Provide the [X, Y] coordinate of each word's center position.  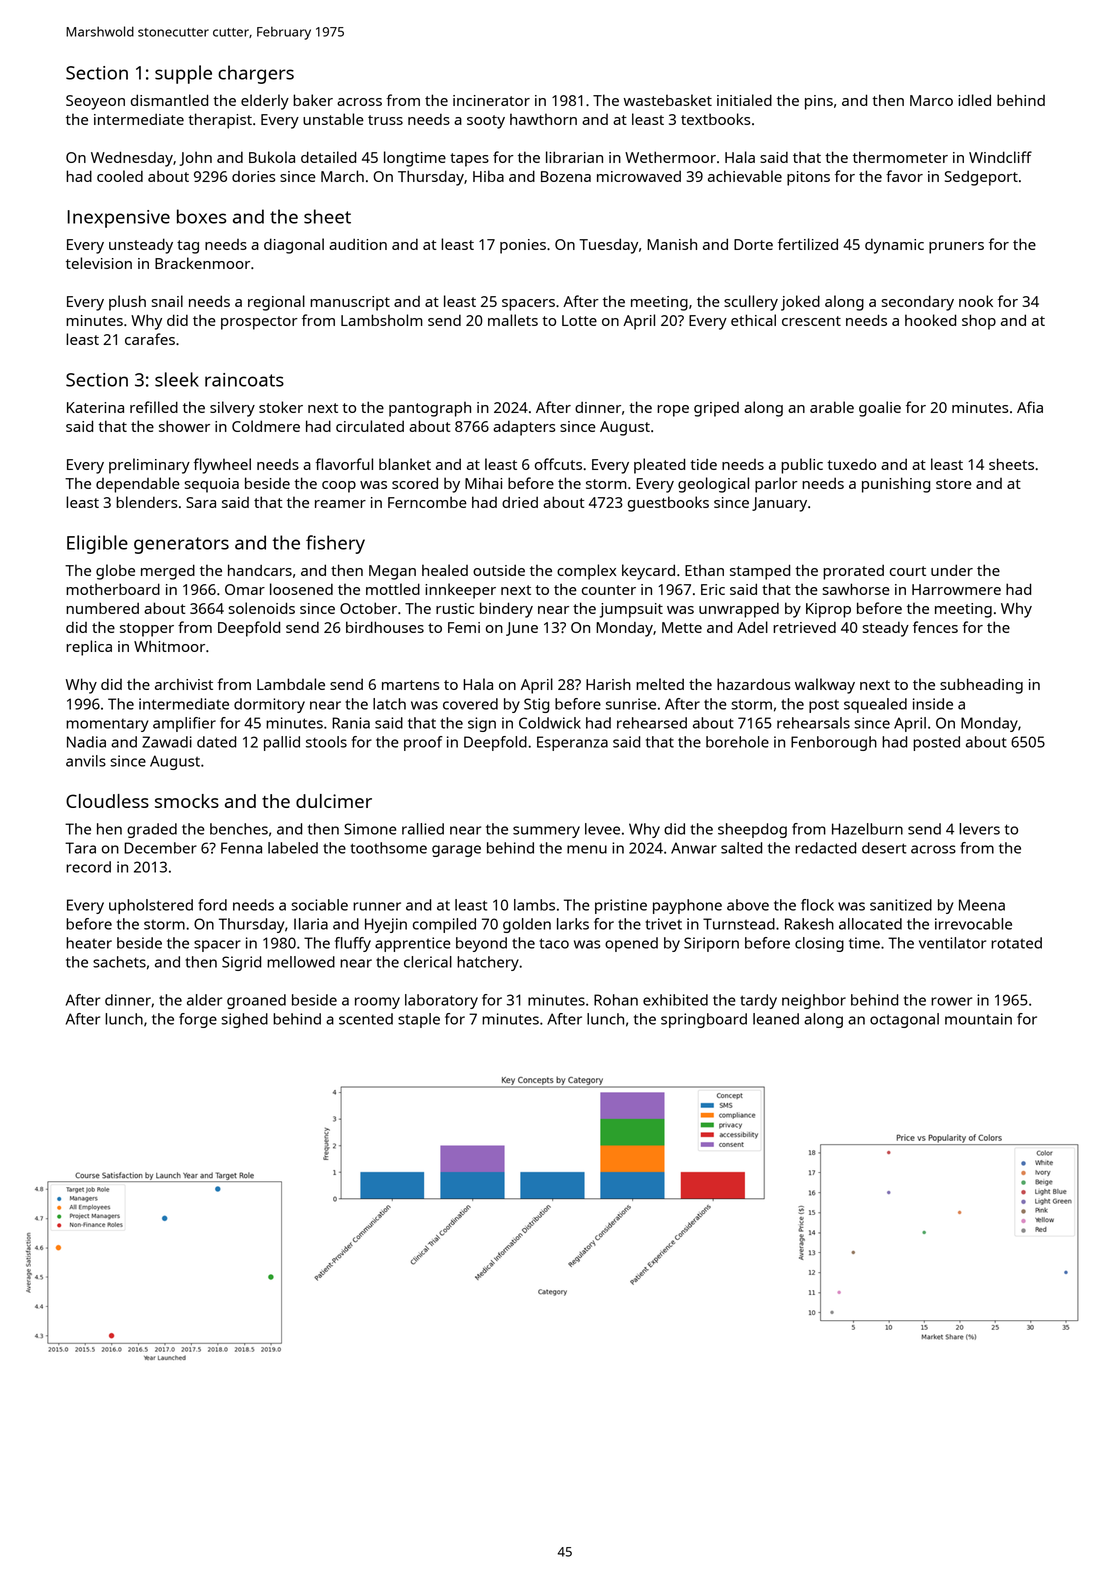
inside [933, 704]
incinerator [491, 100]
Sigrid [241, 963]
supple [183, 74]
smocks [187, 801]
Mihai [483, 483]
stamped [760, 572]
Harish [608, 684]
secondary [918, 303]
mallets [513, 320]
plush [127, 303]
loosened [301, 589]
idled [974, 100]
